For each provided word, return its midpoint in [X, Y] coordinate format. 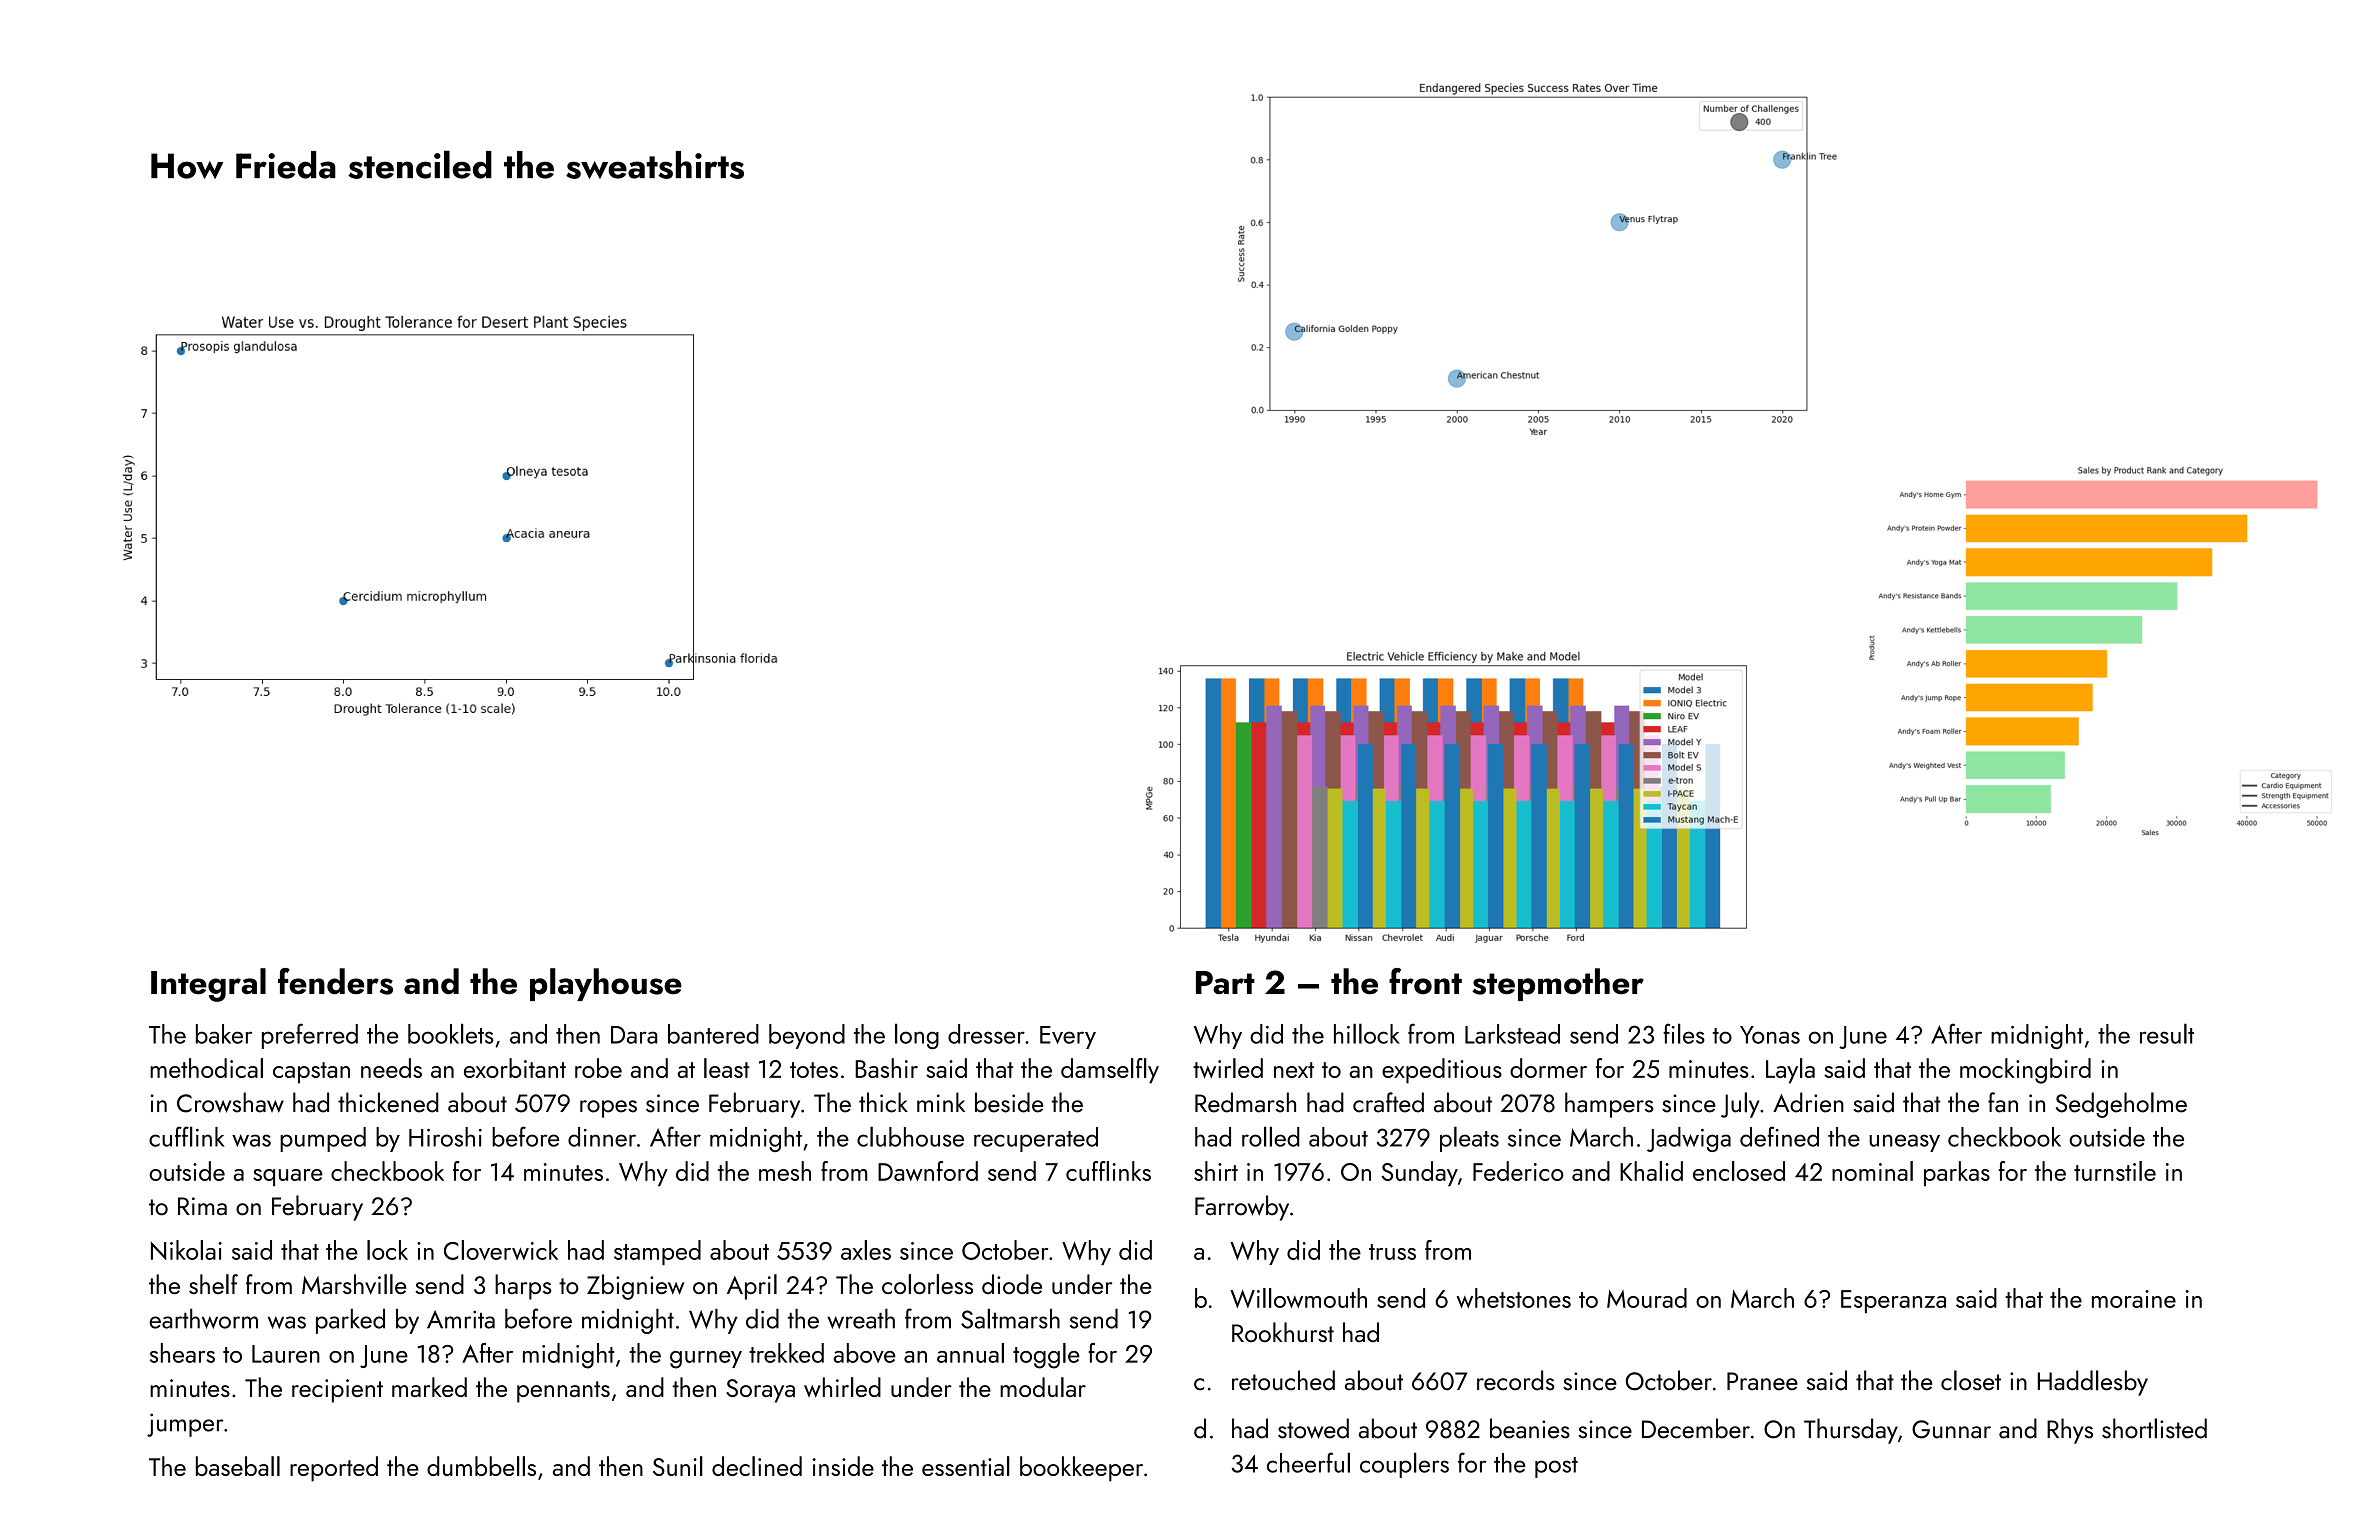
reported [334, 1469]
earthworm [203, 1319]
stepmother [1558, 984]
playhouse [606, 984]
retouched [1283, 1380]
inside [843, 1466]
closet [1971, 1380]
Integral [208, 985]
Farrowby [1242, 1208]
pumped [323, 1139]
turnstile [2115, 1171]
